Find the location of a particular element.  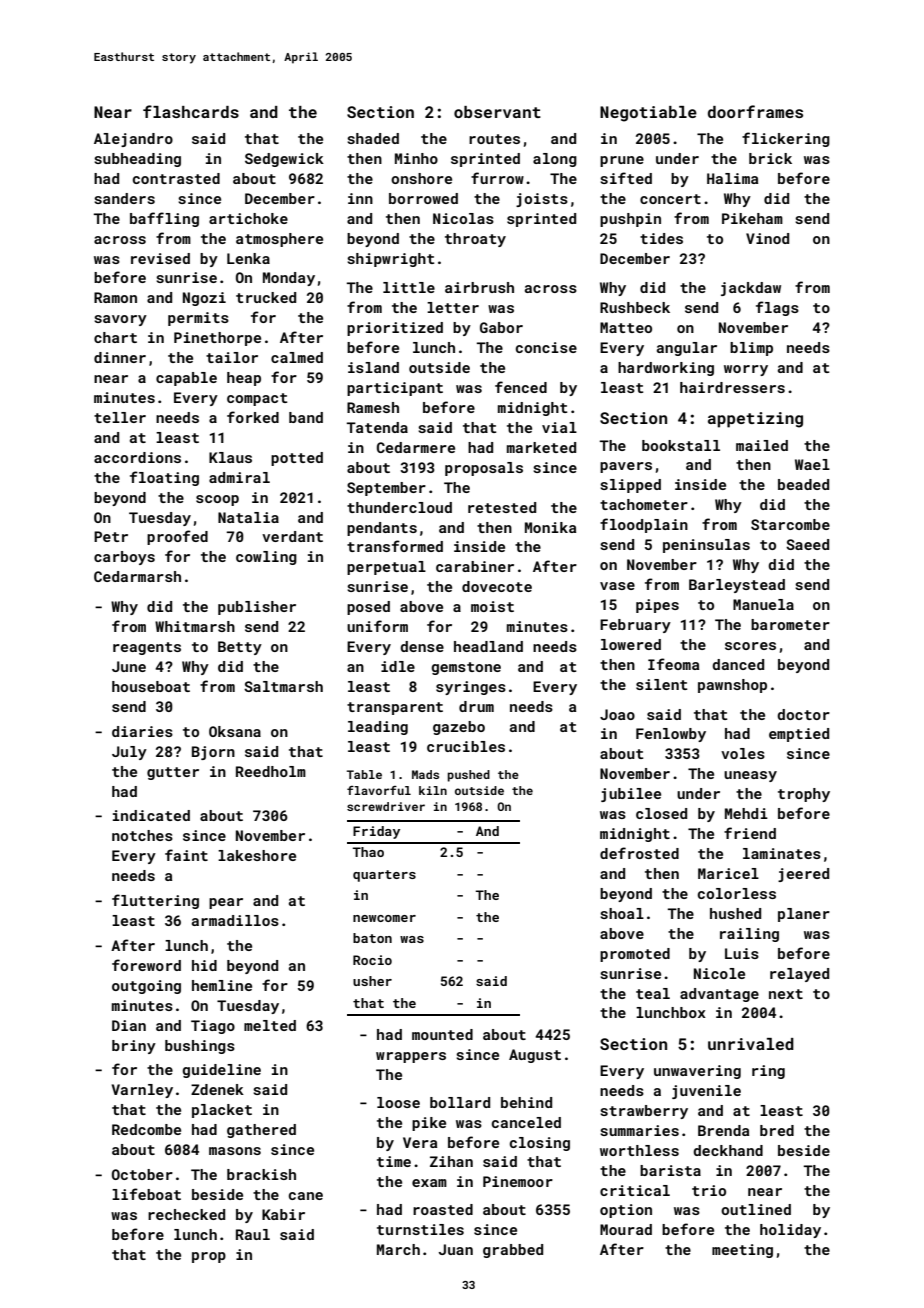

lifeboat is located at coordinates (146, 1194).
